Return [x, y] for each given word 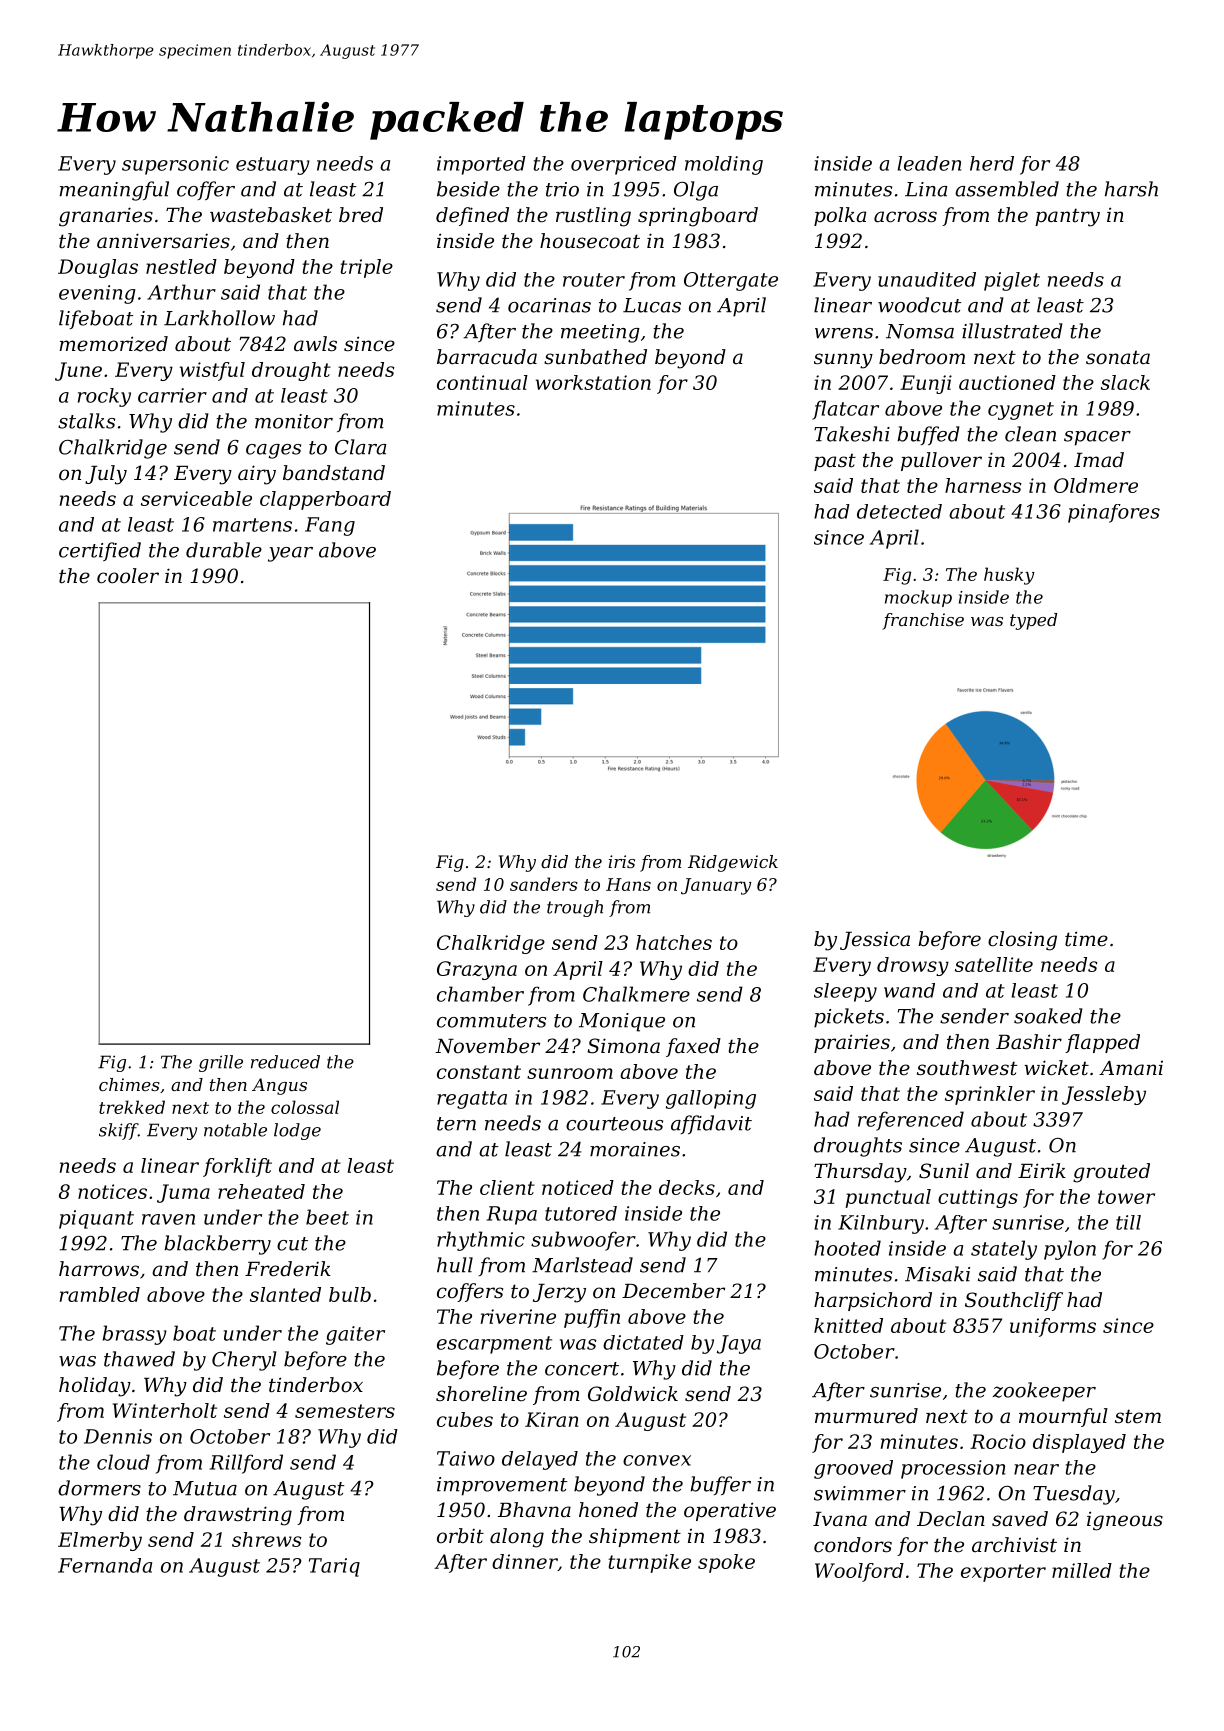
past [835, 462]
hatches [674, 942]
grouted [1111, 1173]
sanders [544, 884]
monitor [294, 421]
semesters [345, 1411]
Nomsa [920, 331]
